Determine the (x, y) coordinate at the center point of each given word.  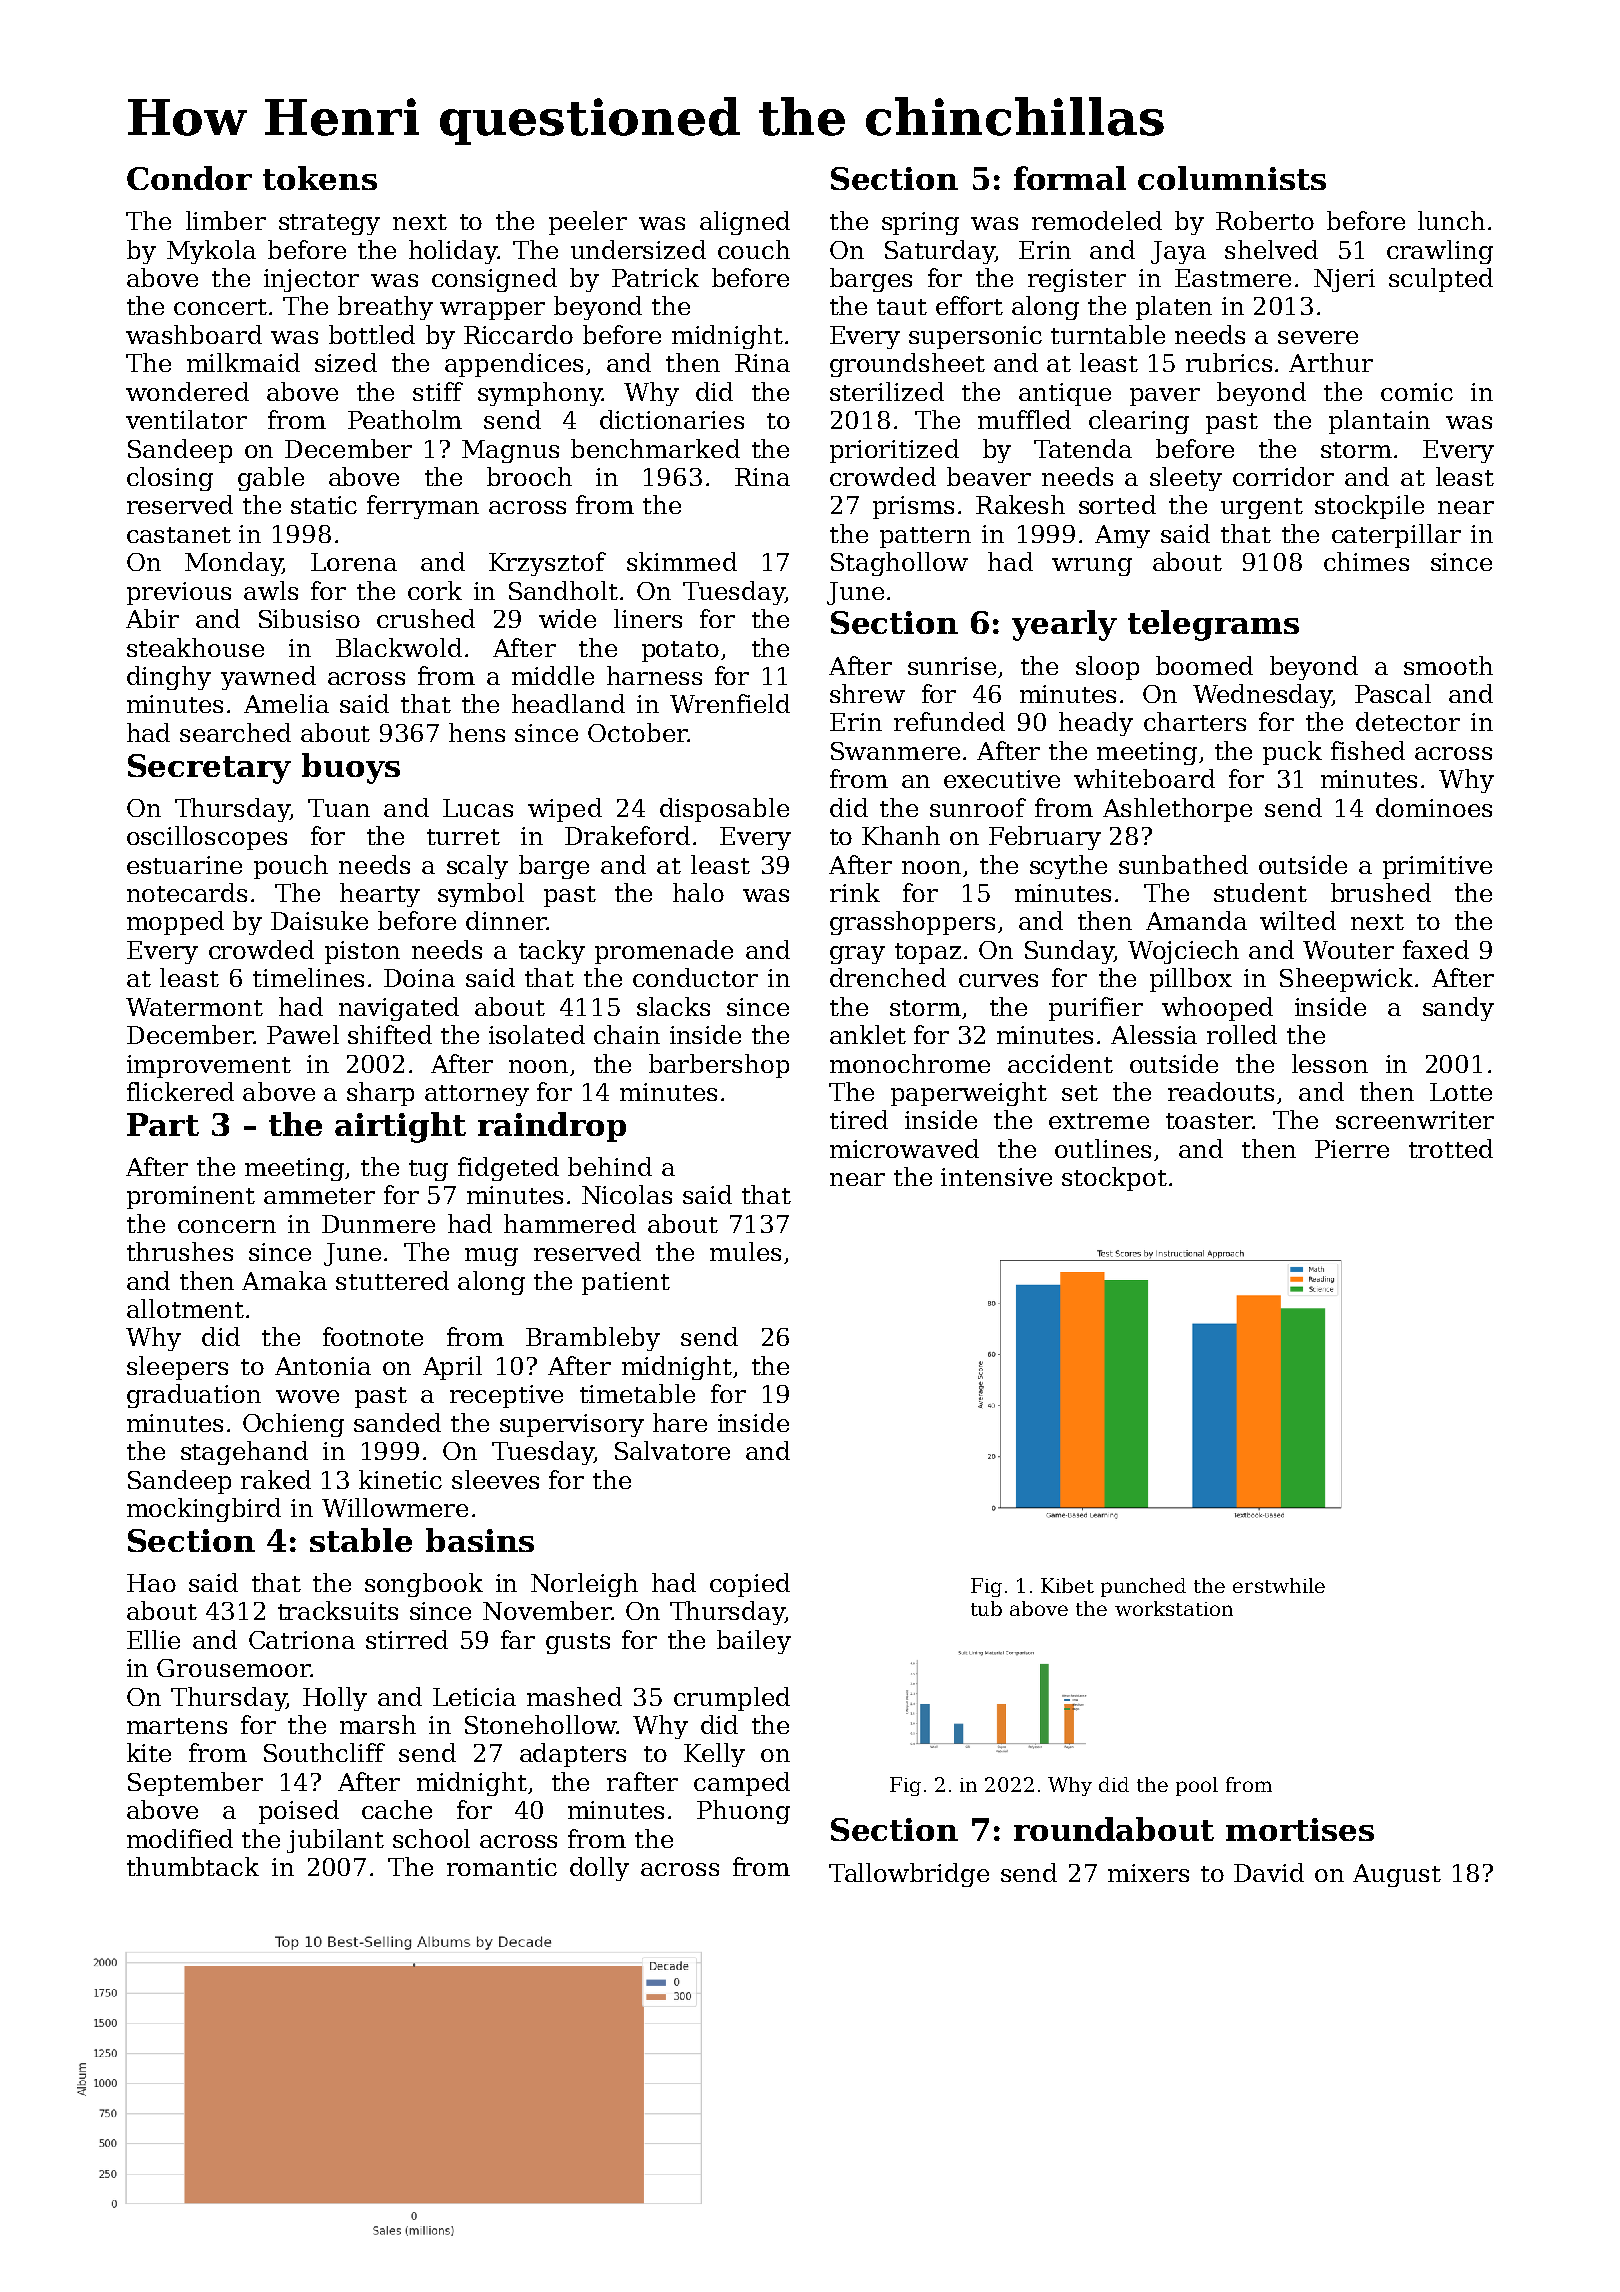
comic (1417, 392)
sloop (1107, 668)
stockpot (1114, 1179)
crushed (426, 618)
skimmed (682, 561)
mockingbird (204, 1510)
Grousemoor (233, 1668)
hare (680, 1422)
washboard (194, 334)
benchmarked (655, 448)
